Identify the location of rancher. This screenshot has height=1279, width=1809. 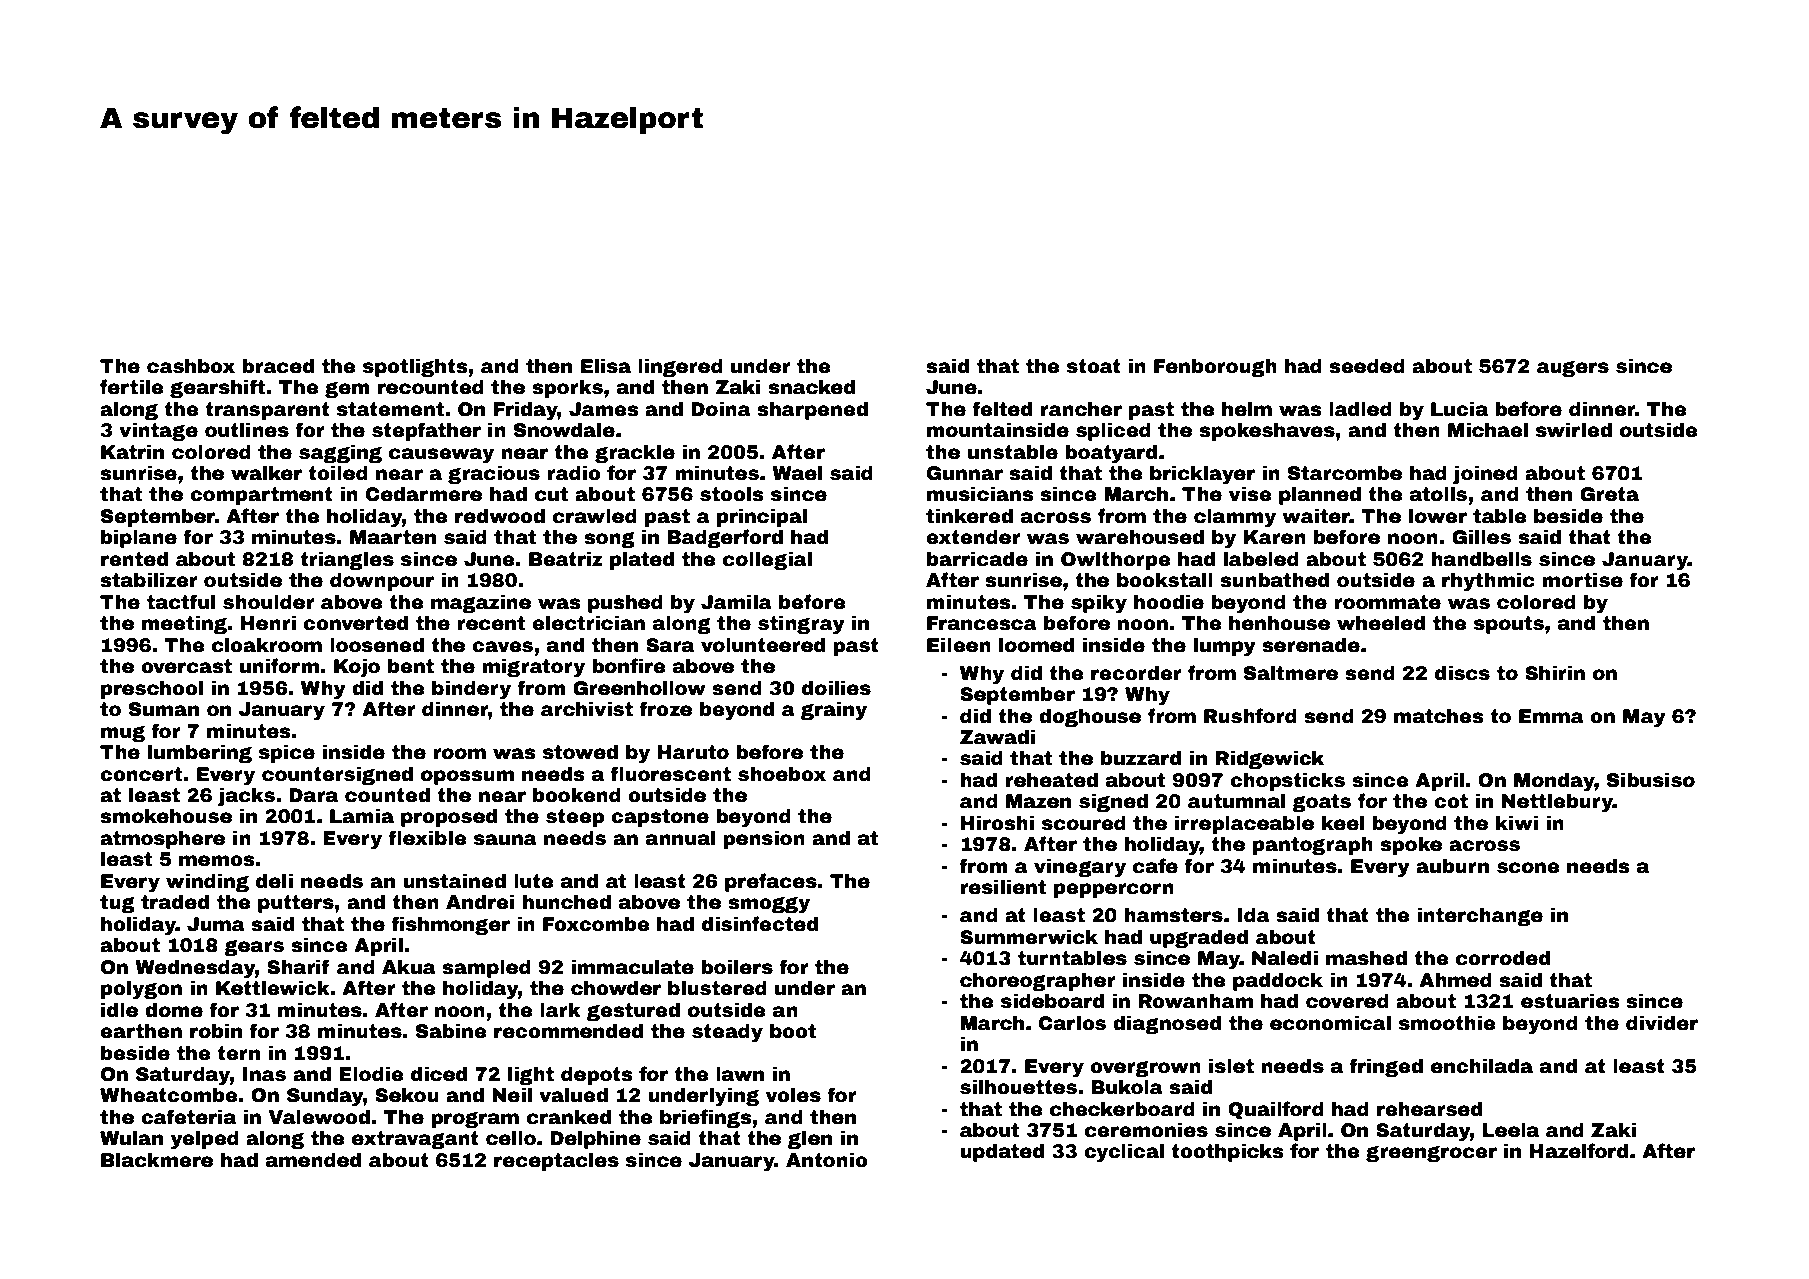
(1081, 409).
